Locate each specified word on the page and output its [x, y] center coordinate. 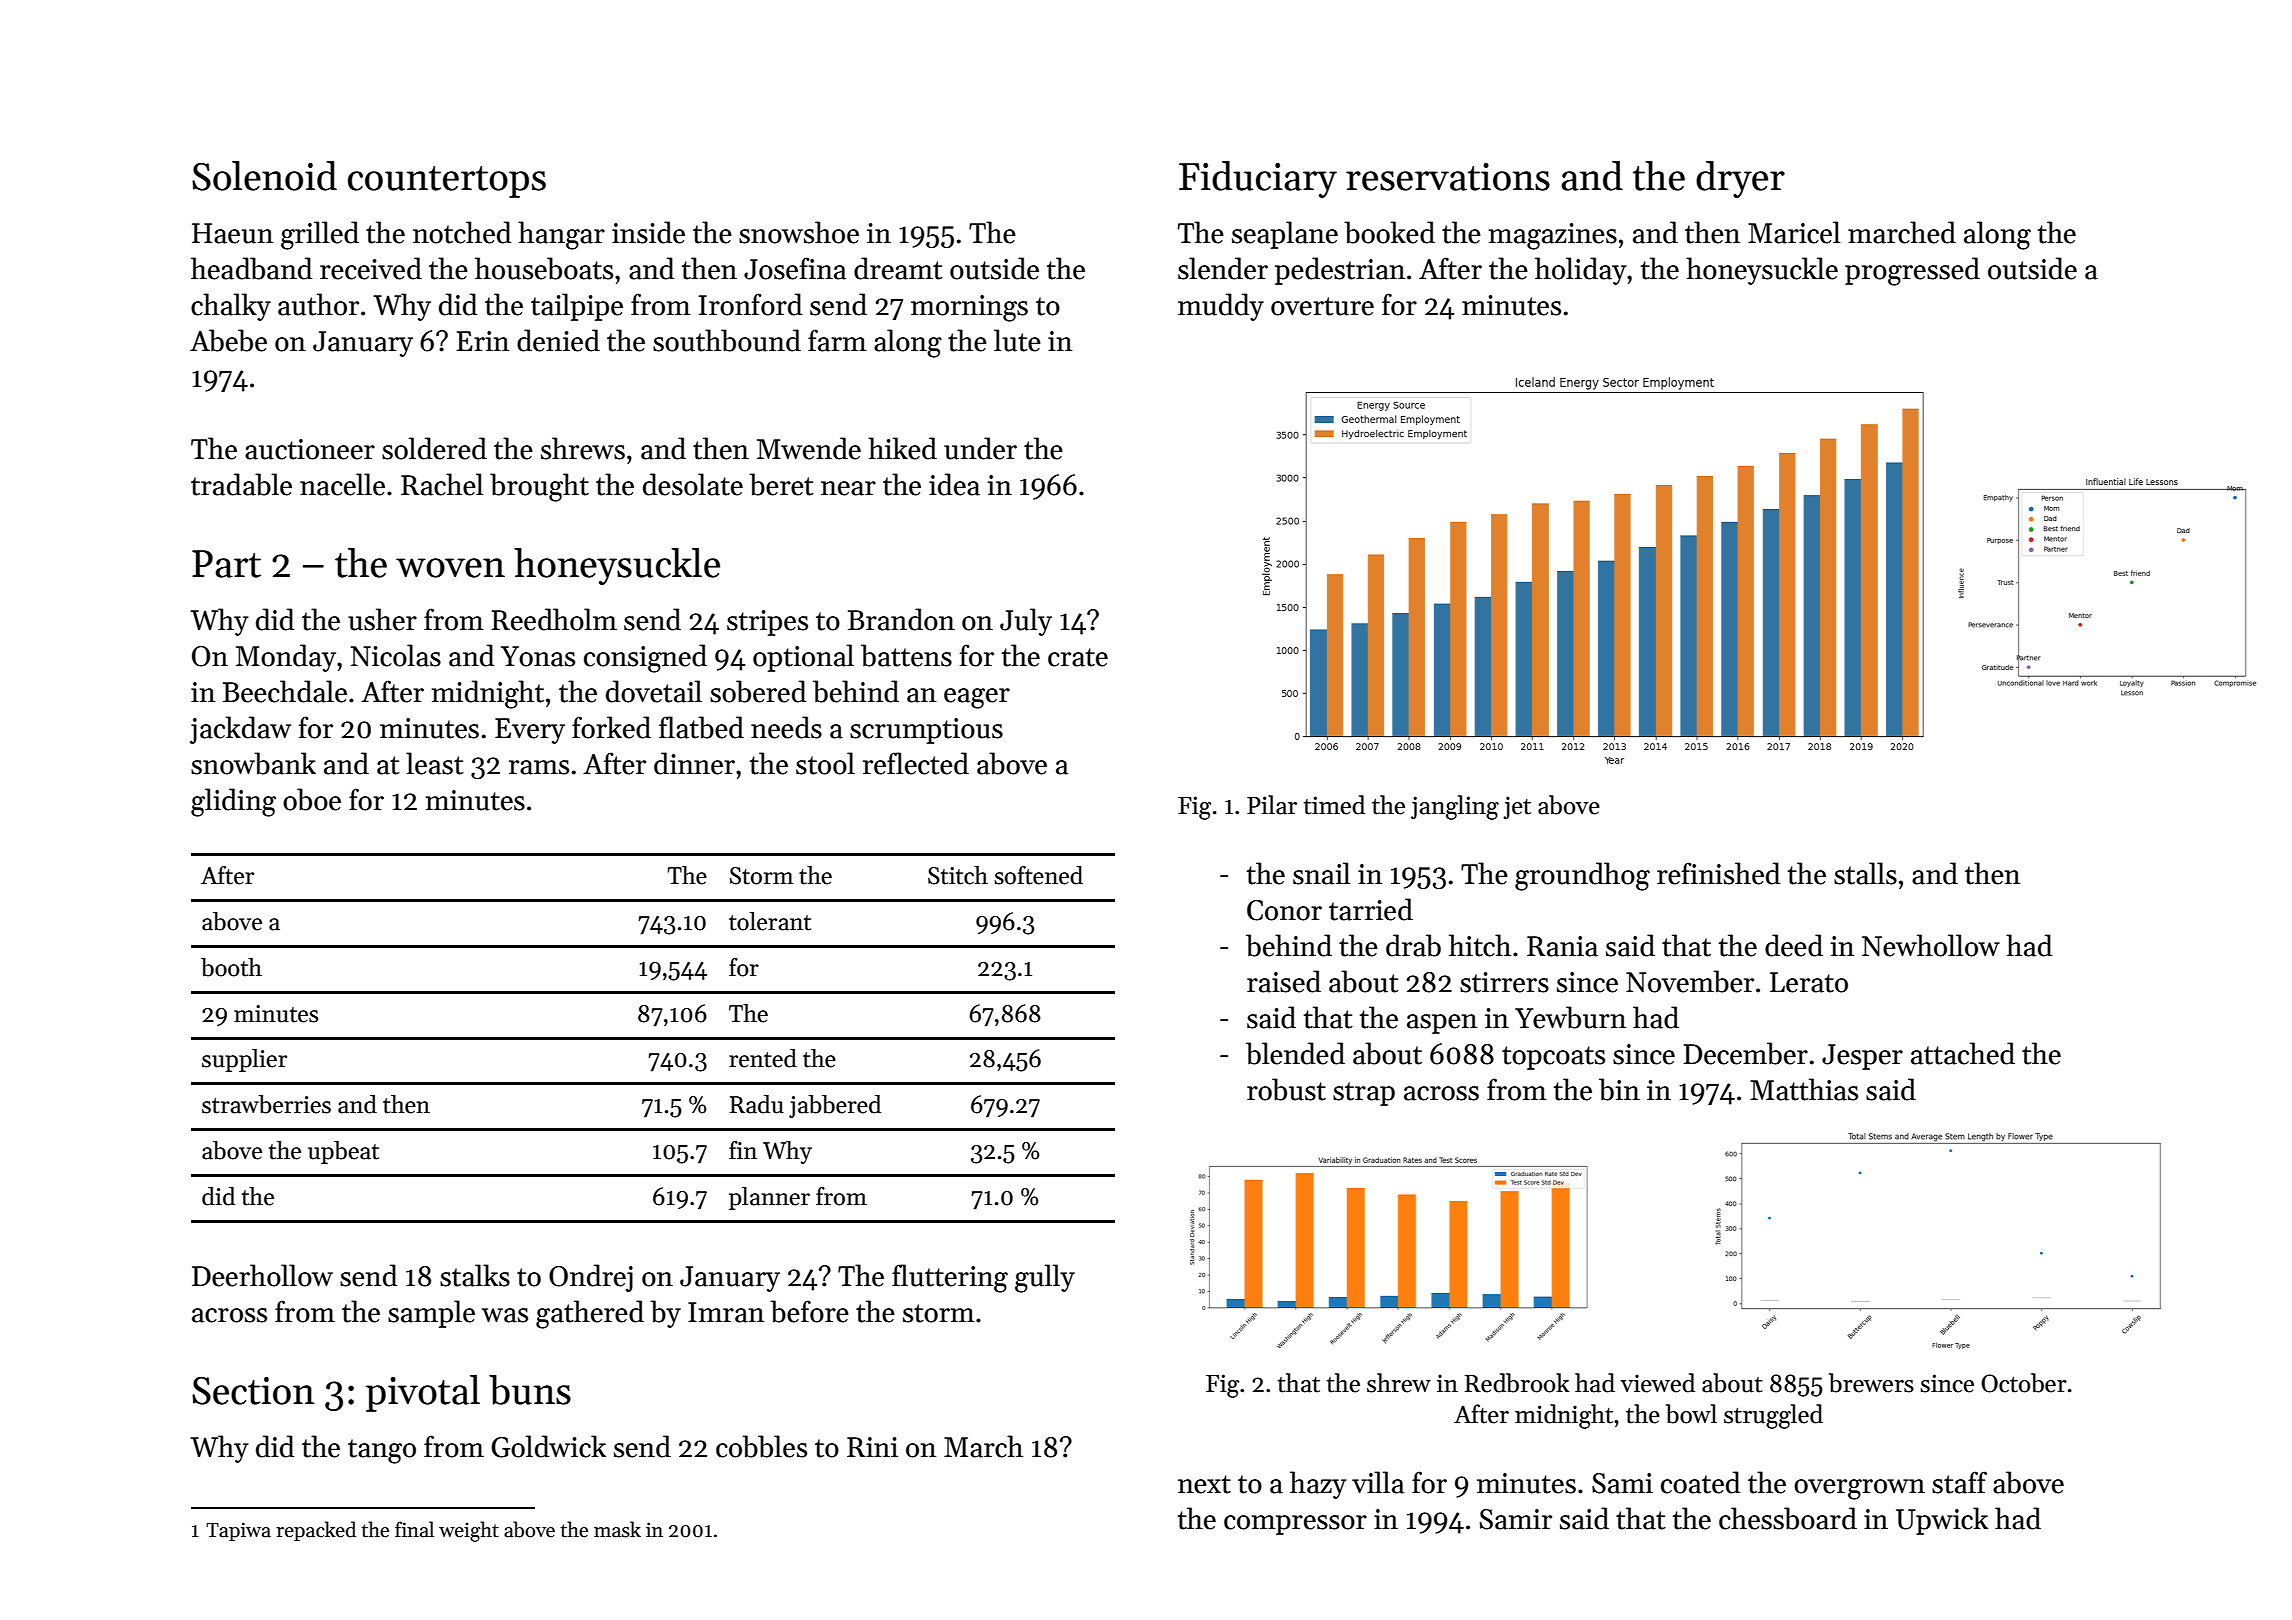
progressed [1912, 271]
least [435, 763]
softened [1038, 875]
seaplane [1285, 235]
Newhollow [1931, 945]
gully [1045, 1278]
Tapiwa [238, 1531]
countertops [447, 182]
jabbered [835, 1106]
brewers [1871, 1383]
